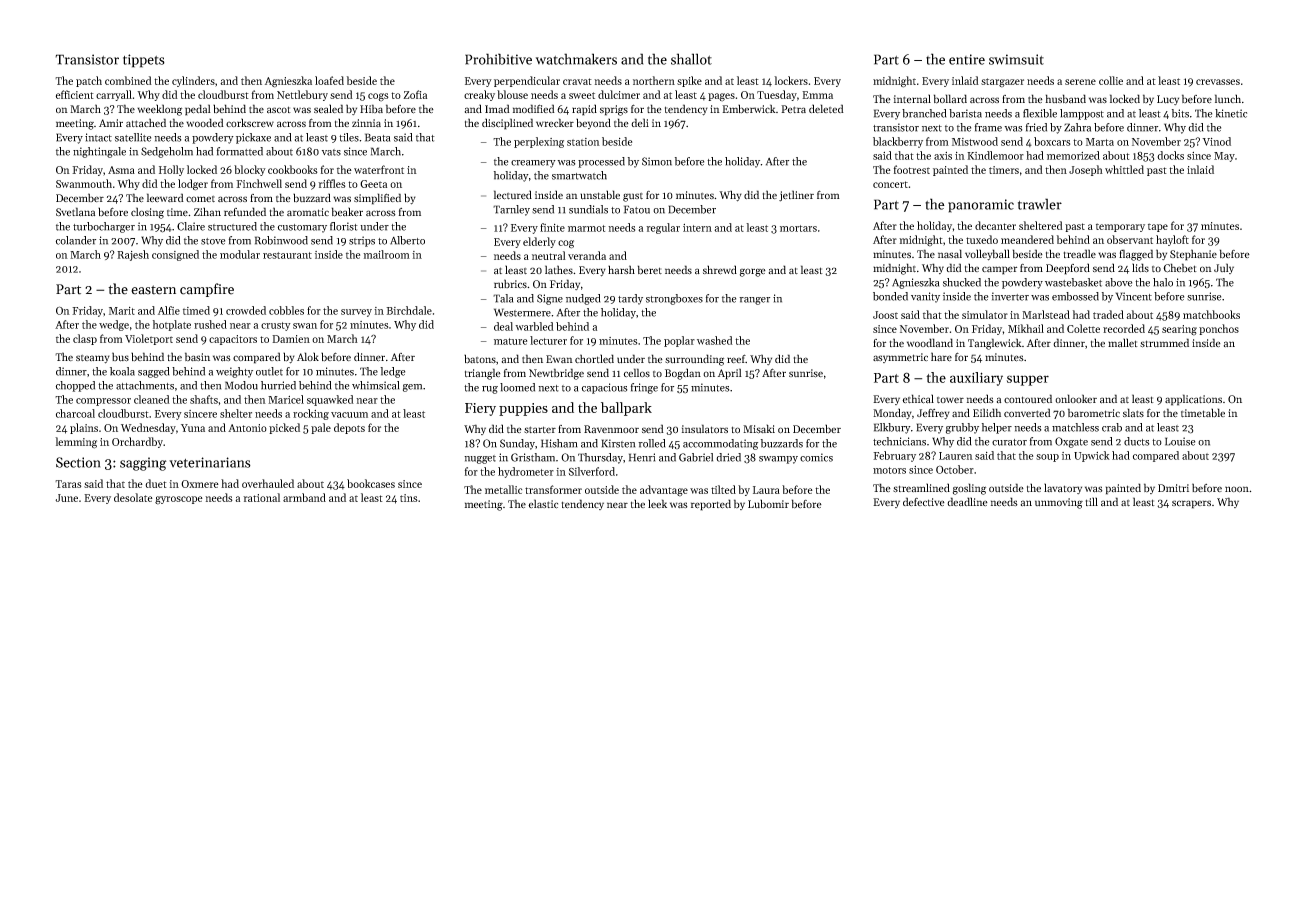 This image has width=1308, height=924. What do you see at coordinates (179, 500) in the image?
I see `gyroscope` at bounding box center [179, 500].
